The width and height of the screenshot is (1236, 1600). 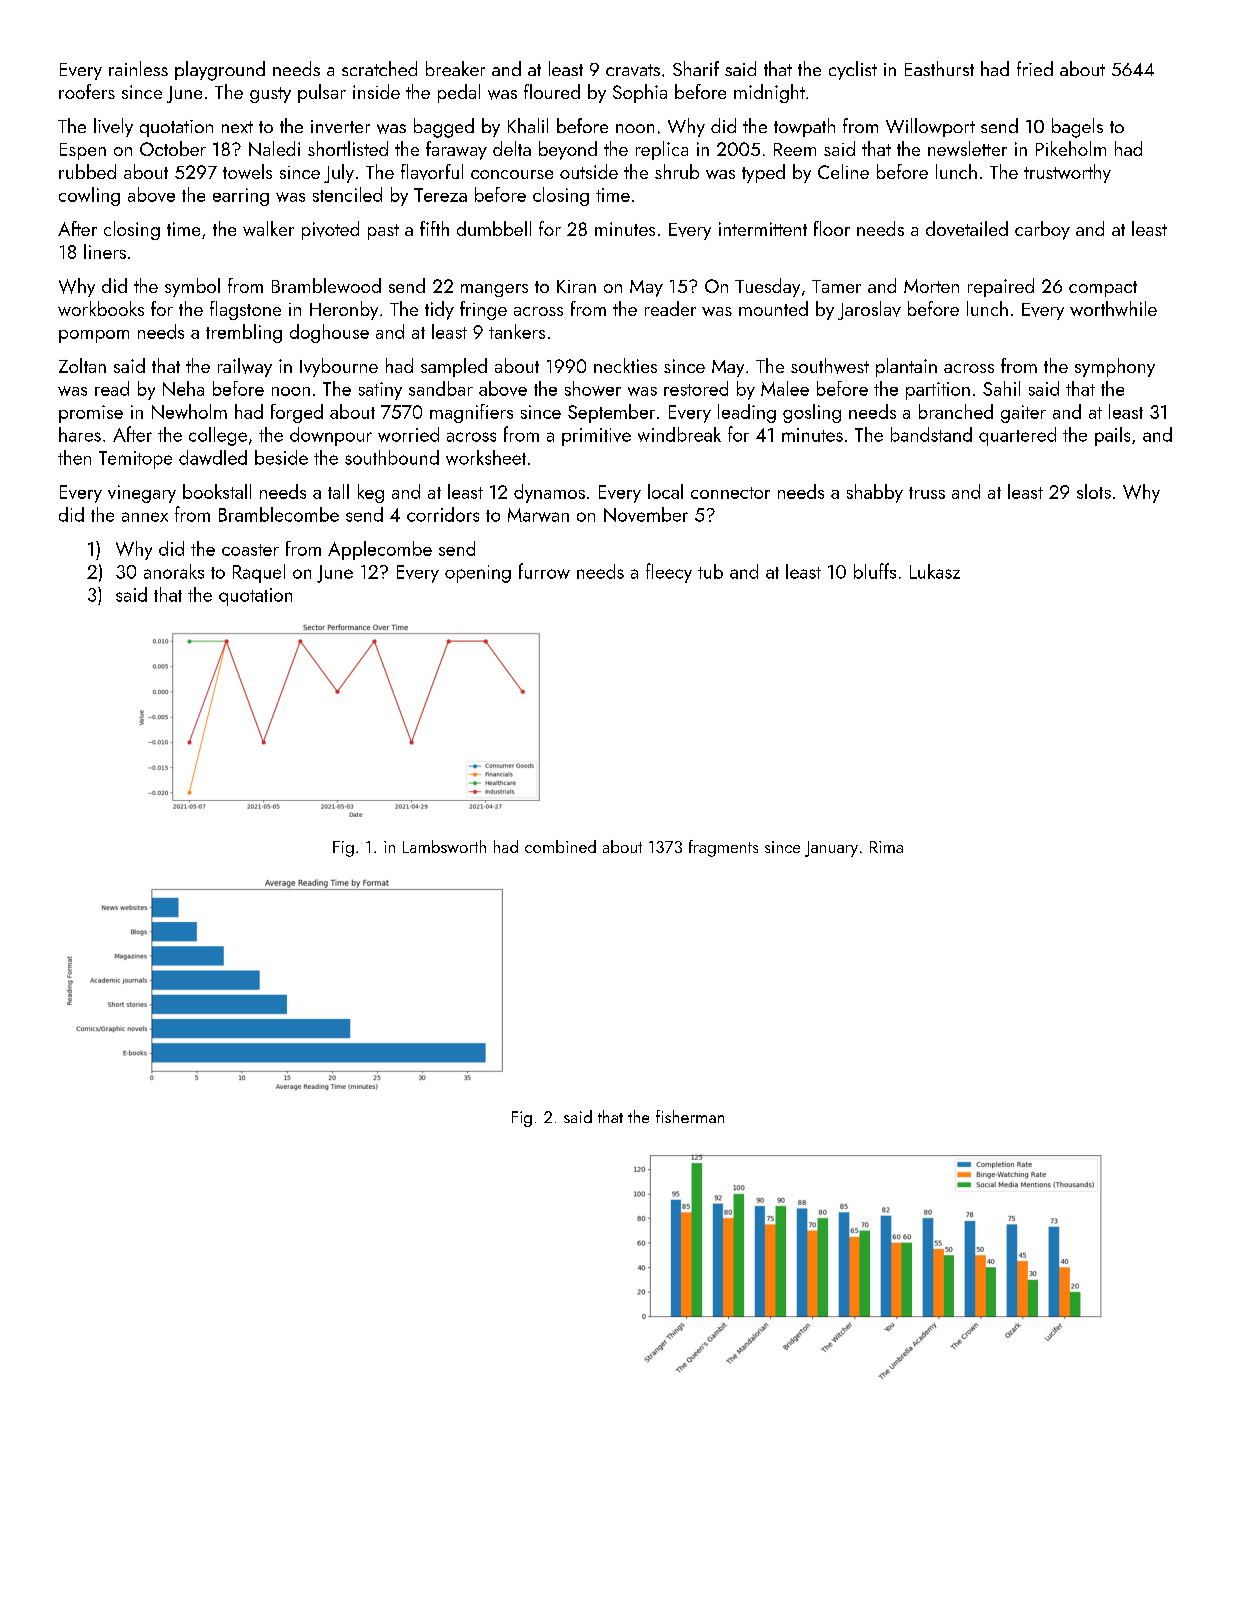 What do you see at coordinates (444, 846) in the screenshot?
I see `Lambsworth` at bounding box center [444, 846].
